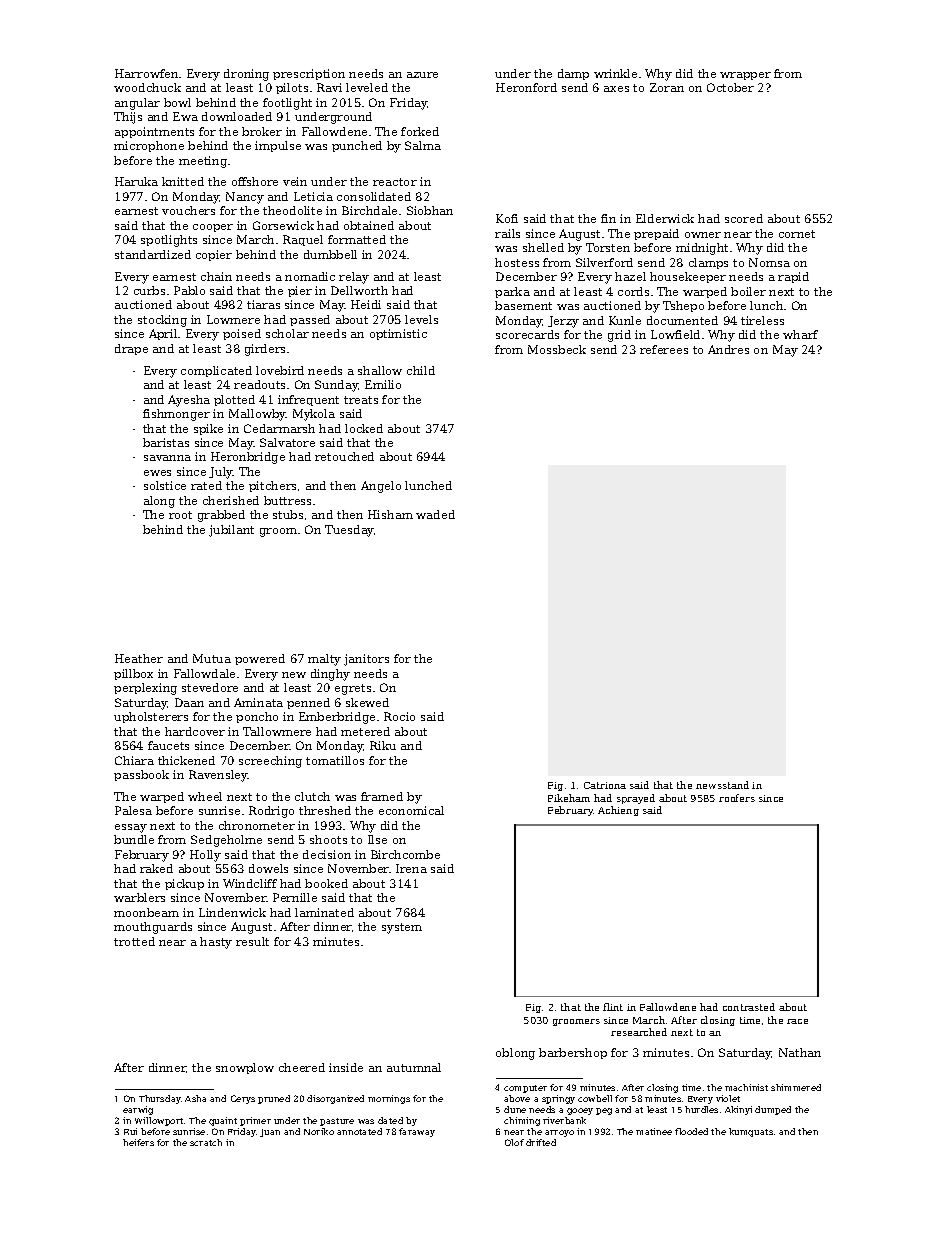 This page has height=1233, width=952. What do you see at coordinates (180, 515) in the page?
I see `root` at bounding box center [180, 515].
